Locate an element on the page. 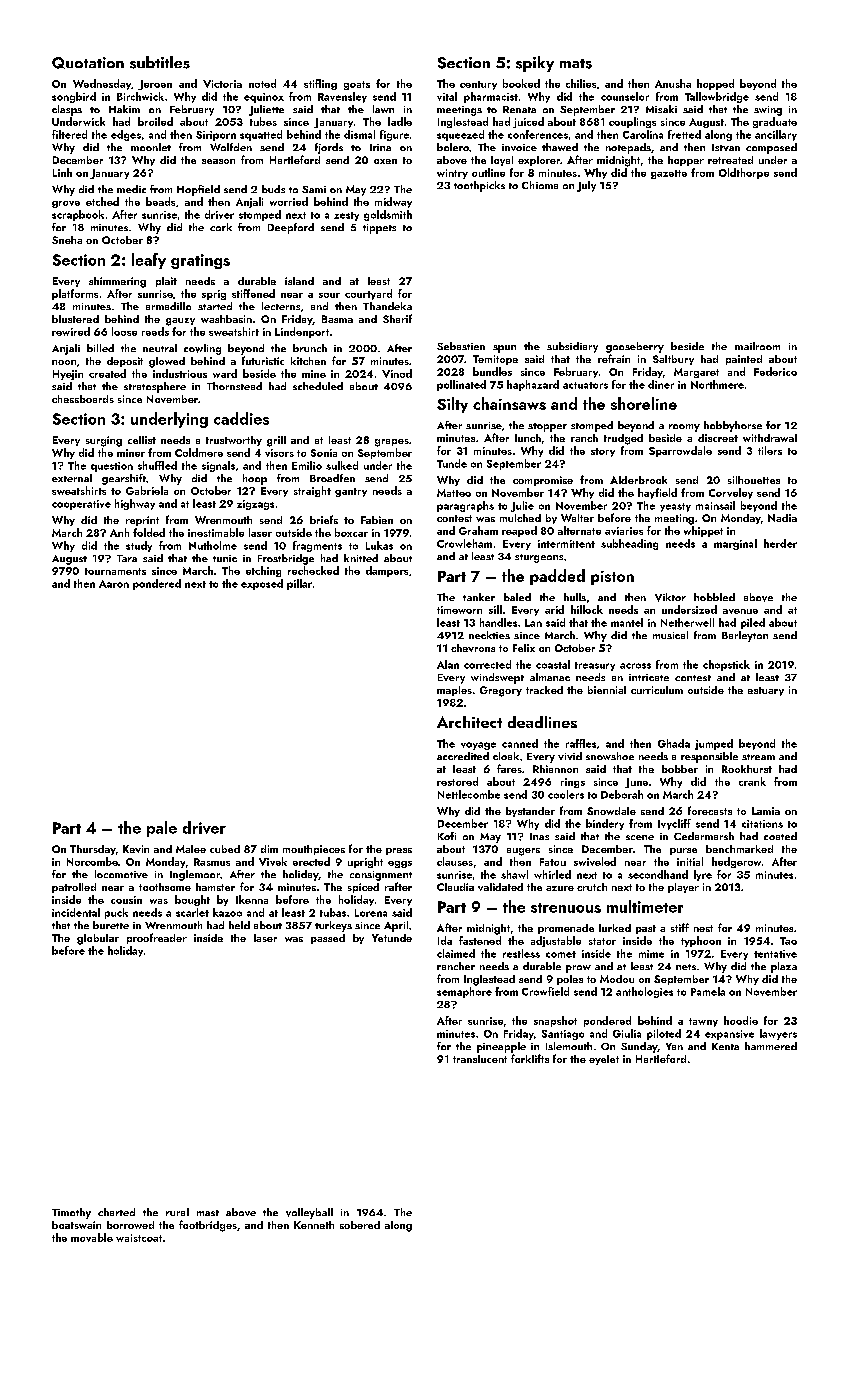 The width and height of the image is (849, 1400). mailroom is located at coordinates (757, 346).
